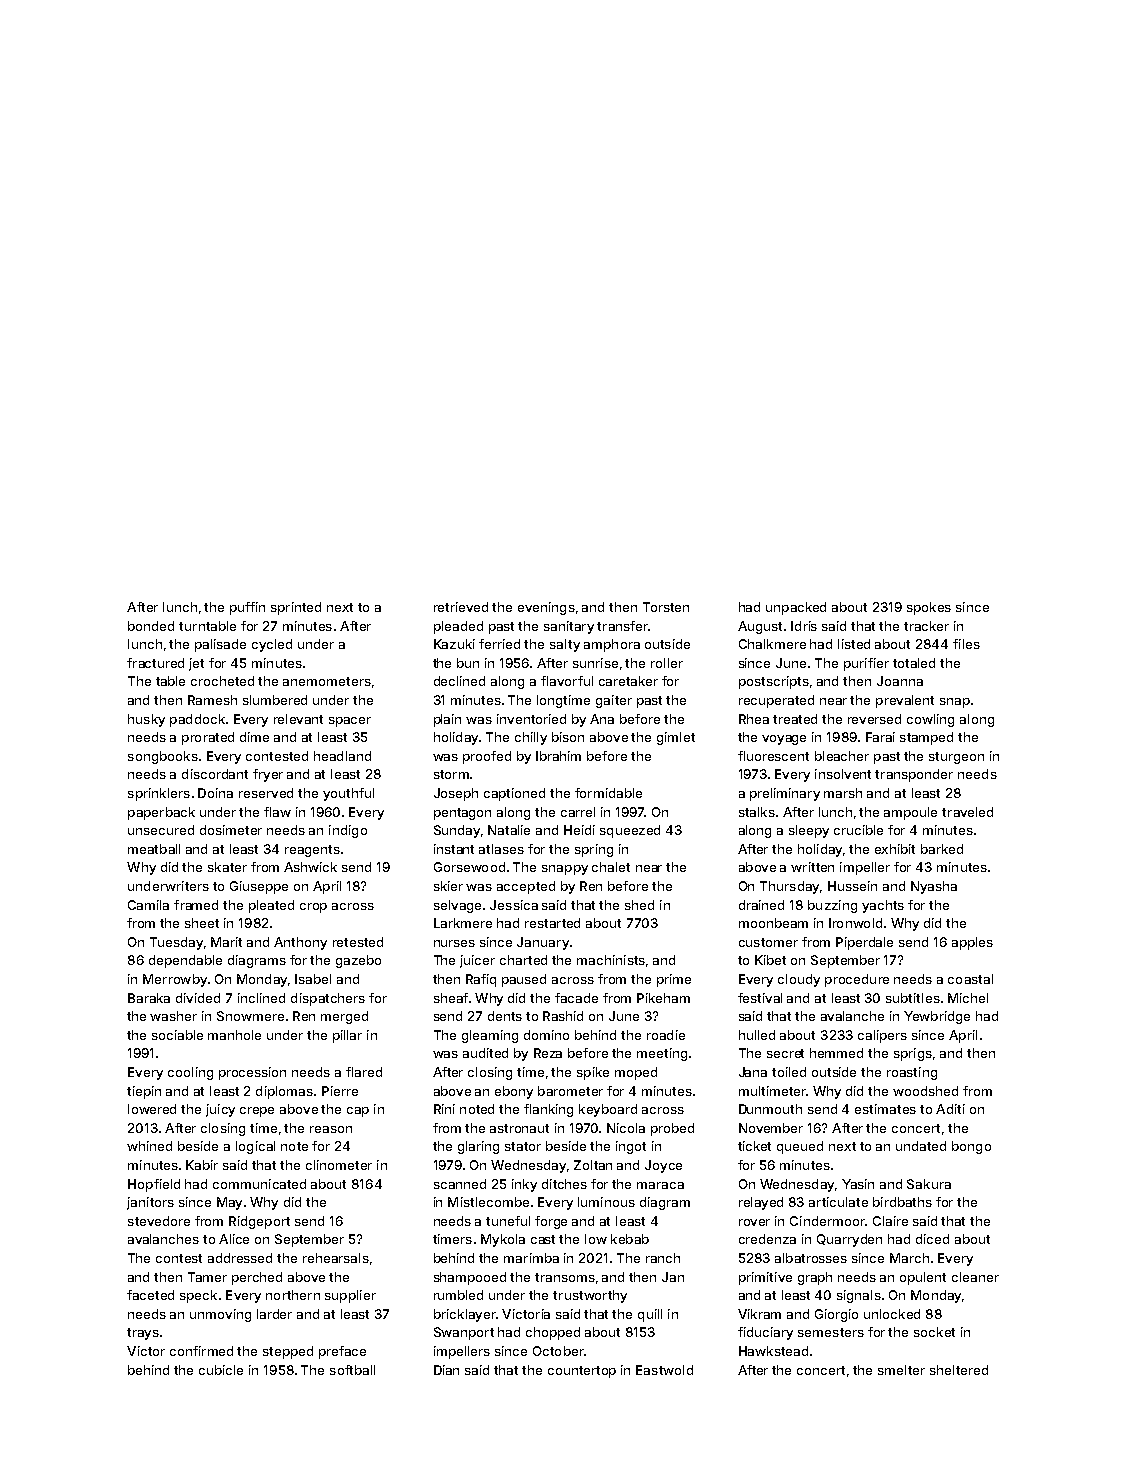 The image size is (1129, 1462). I want to click on Camila, so click(148, 905).
